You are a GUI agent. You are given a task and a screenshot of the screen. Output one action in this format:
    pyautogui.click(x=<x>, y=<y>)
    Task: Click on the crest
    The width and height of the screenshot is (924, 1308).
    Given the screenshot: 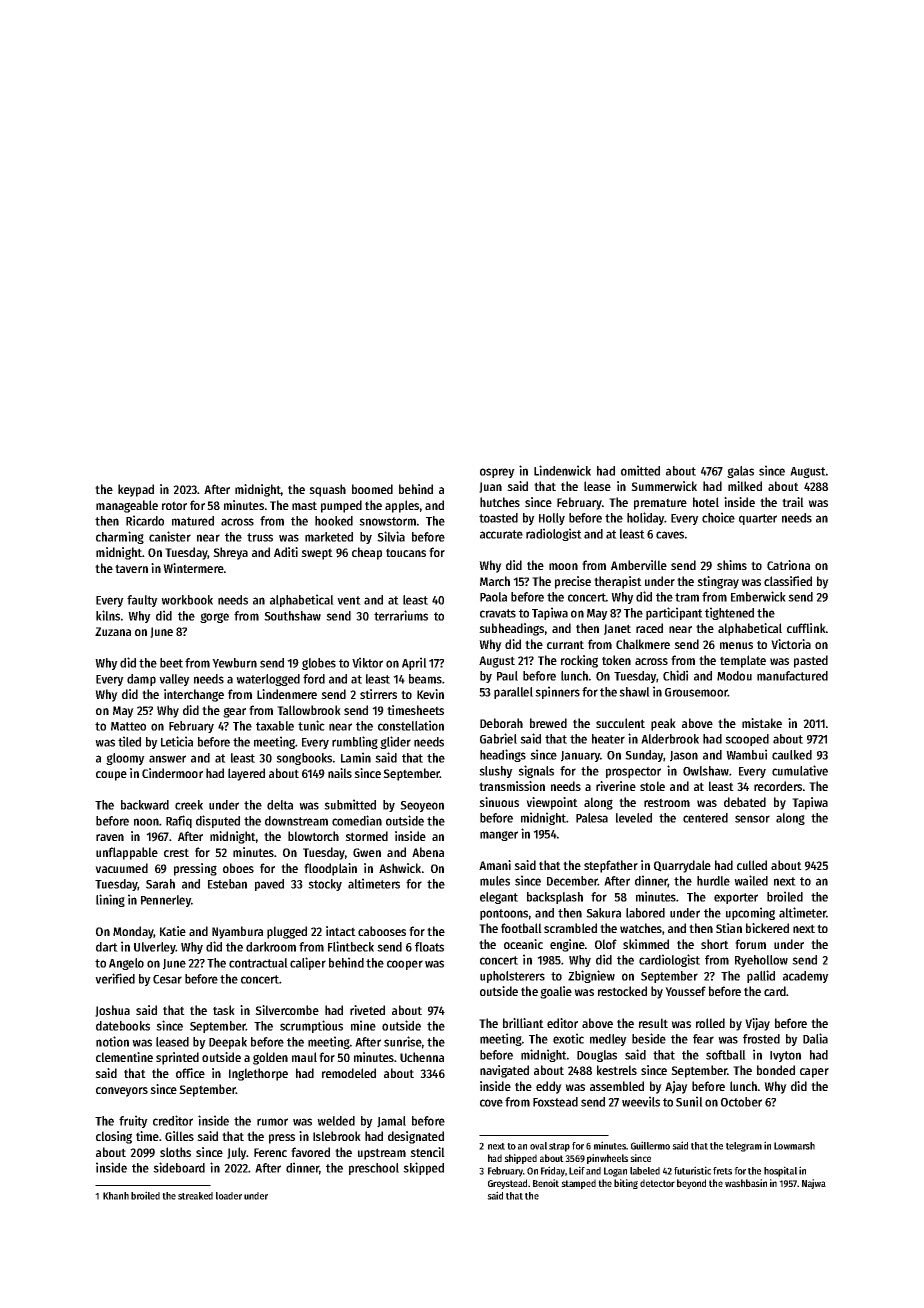 What is the action you would take?
    pyautogui.click(x=176, y=852)
